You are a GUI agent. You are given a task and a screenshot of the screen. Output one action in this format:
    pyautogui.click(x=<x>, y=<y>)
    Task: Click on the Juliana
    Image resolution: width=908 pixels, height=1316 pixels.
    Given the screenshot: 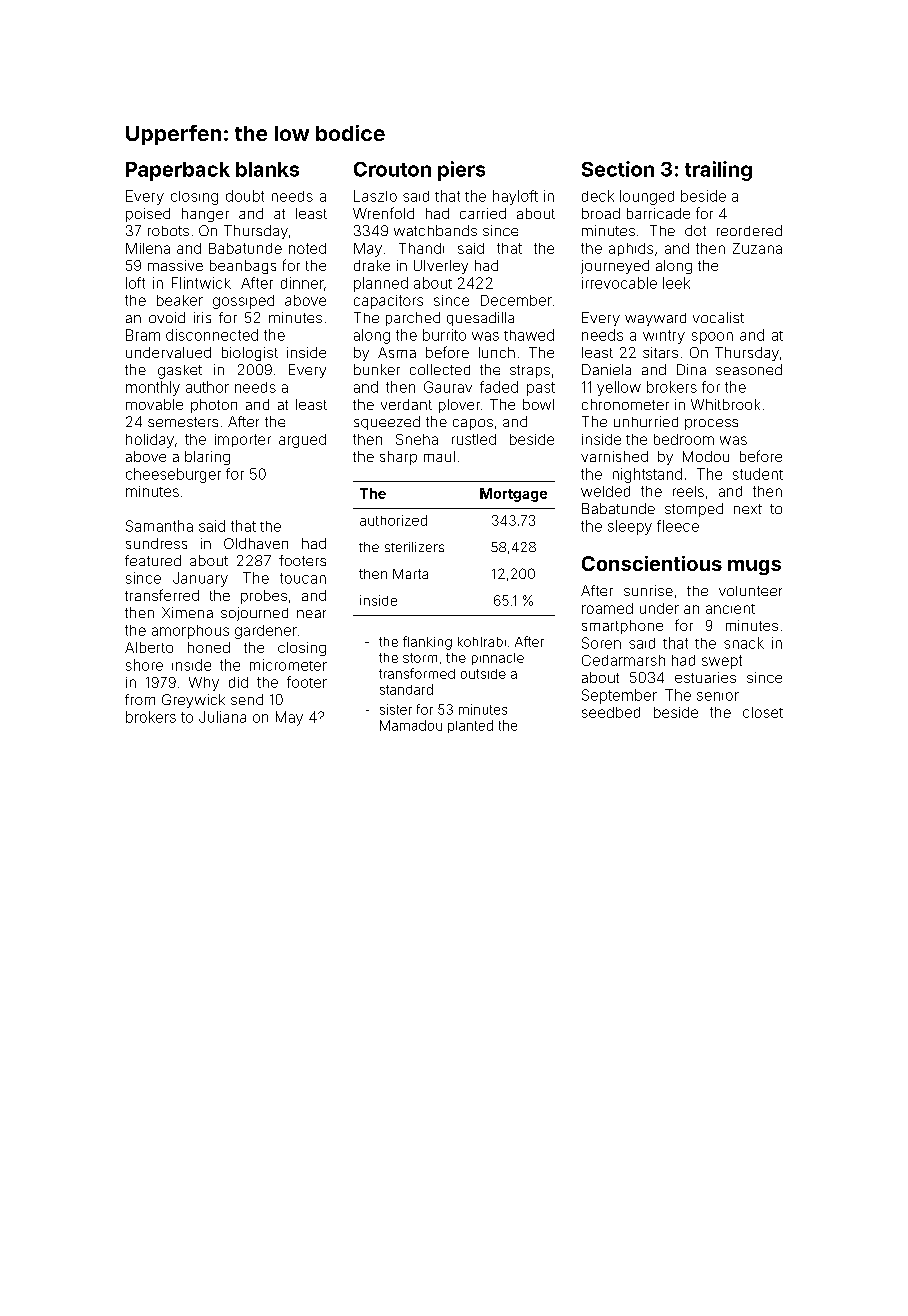 What is the action you would take?
    pyautogui.click(x=222, y=717)
